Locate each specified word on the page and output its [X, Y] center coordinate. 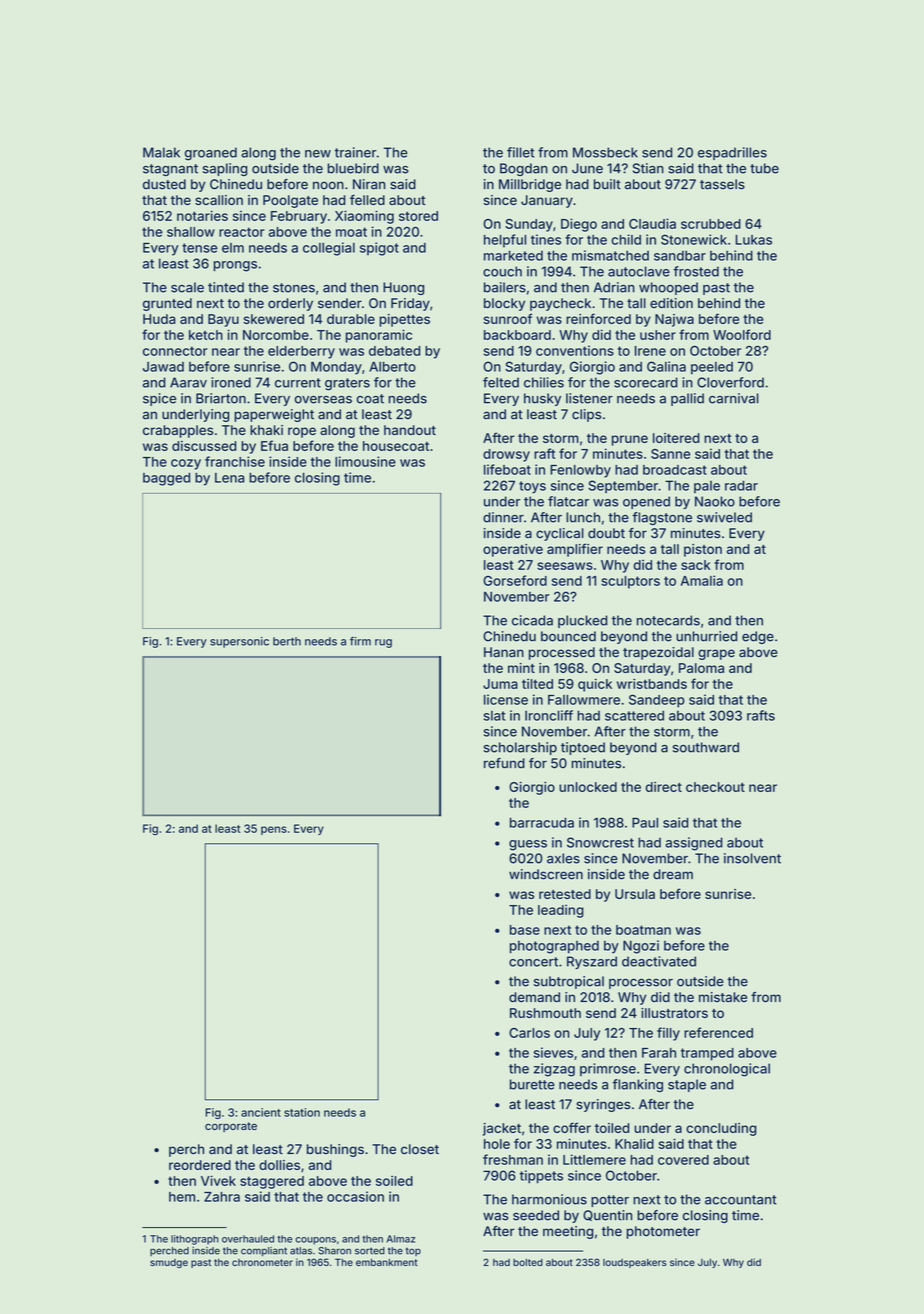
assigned [694, 844]
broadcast [675, 470]
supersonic [239, 642]
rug [383, 643]
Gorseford [515, 580]
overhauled [248, 1239]
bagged [166, 479]
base [525, 930]
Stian [648, 168]
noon [328, 185]
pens [274, 830]
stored [418, 216]
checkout [715, 787]
